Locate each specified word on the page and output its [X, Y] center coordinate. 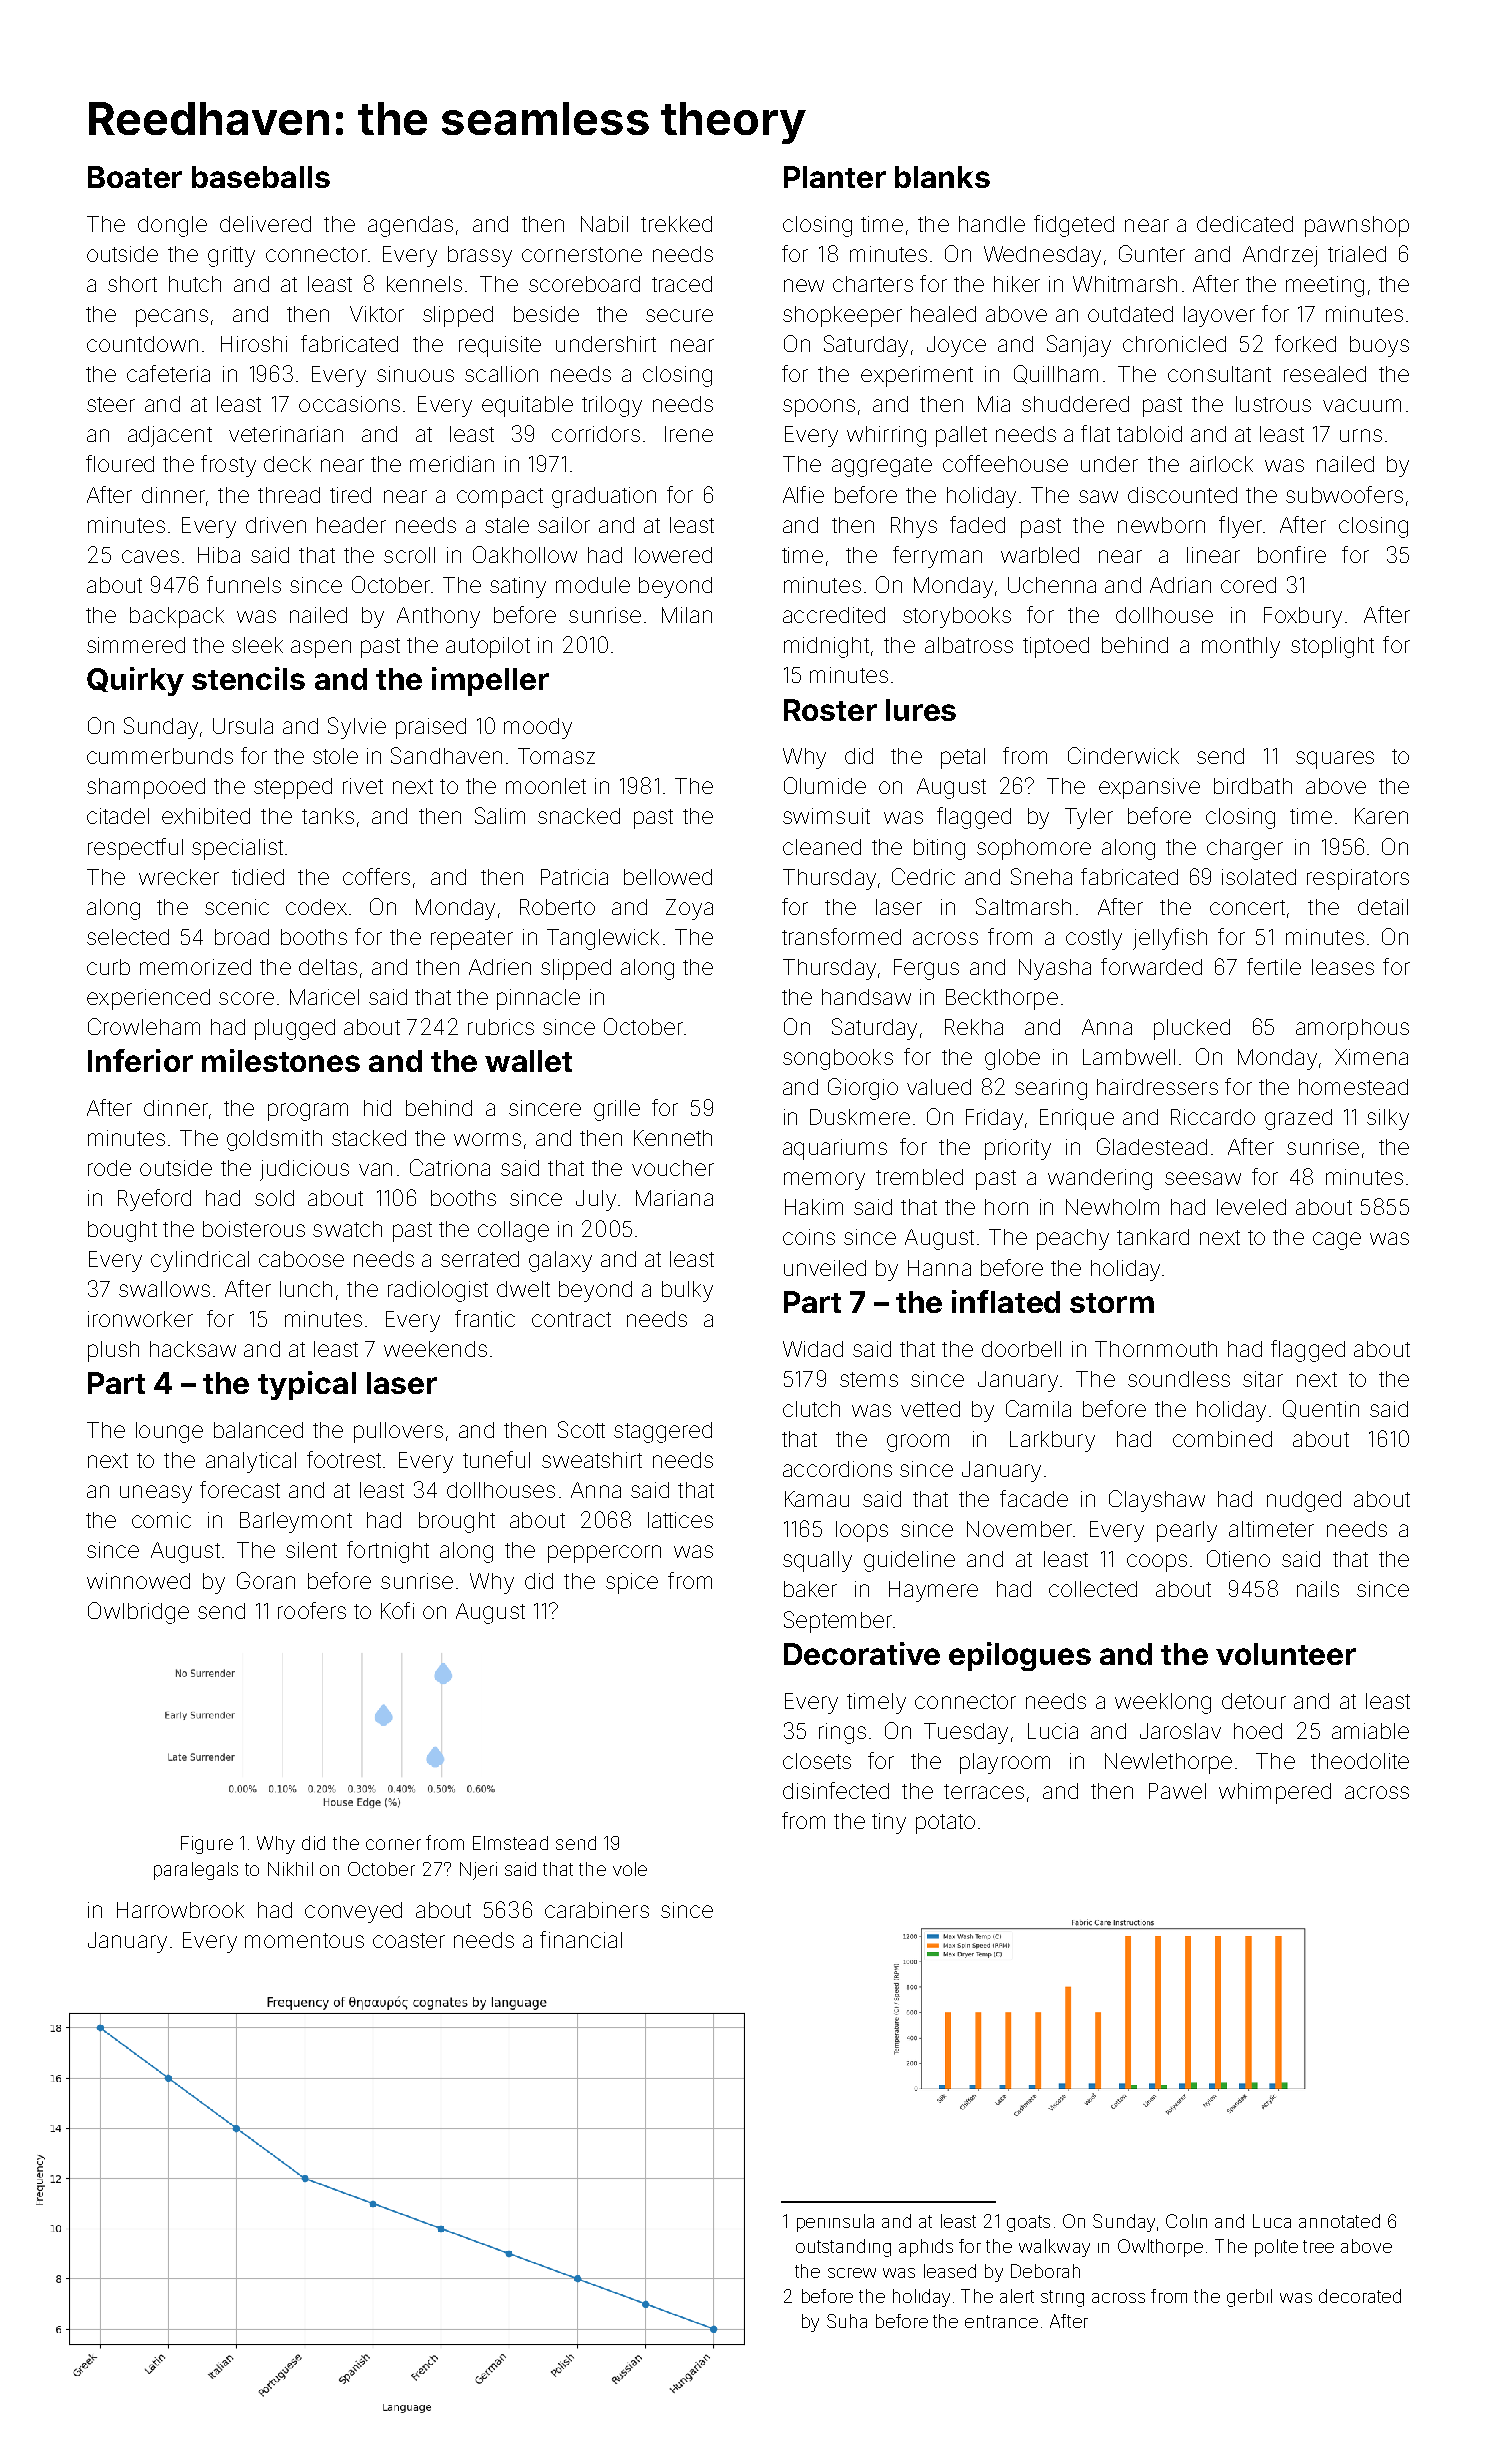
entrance [1001, 2321]
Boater [135, 177]
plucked [1192, 1029]
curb [108, 967]
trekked [676, 224]
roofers [312, 1610]
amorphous [1352, 1029]
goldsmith [274, 1140]
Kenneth [673, 1138]
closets [817, 1761]
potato [945, 1824]
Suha [847, 2321]
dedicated [1245, 224]
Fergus [926, 969]
